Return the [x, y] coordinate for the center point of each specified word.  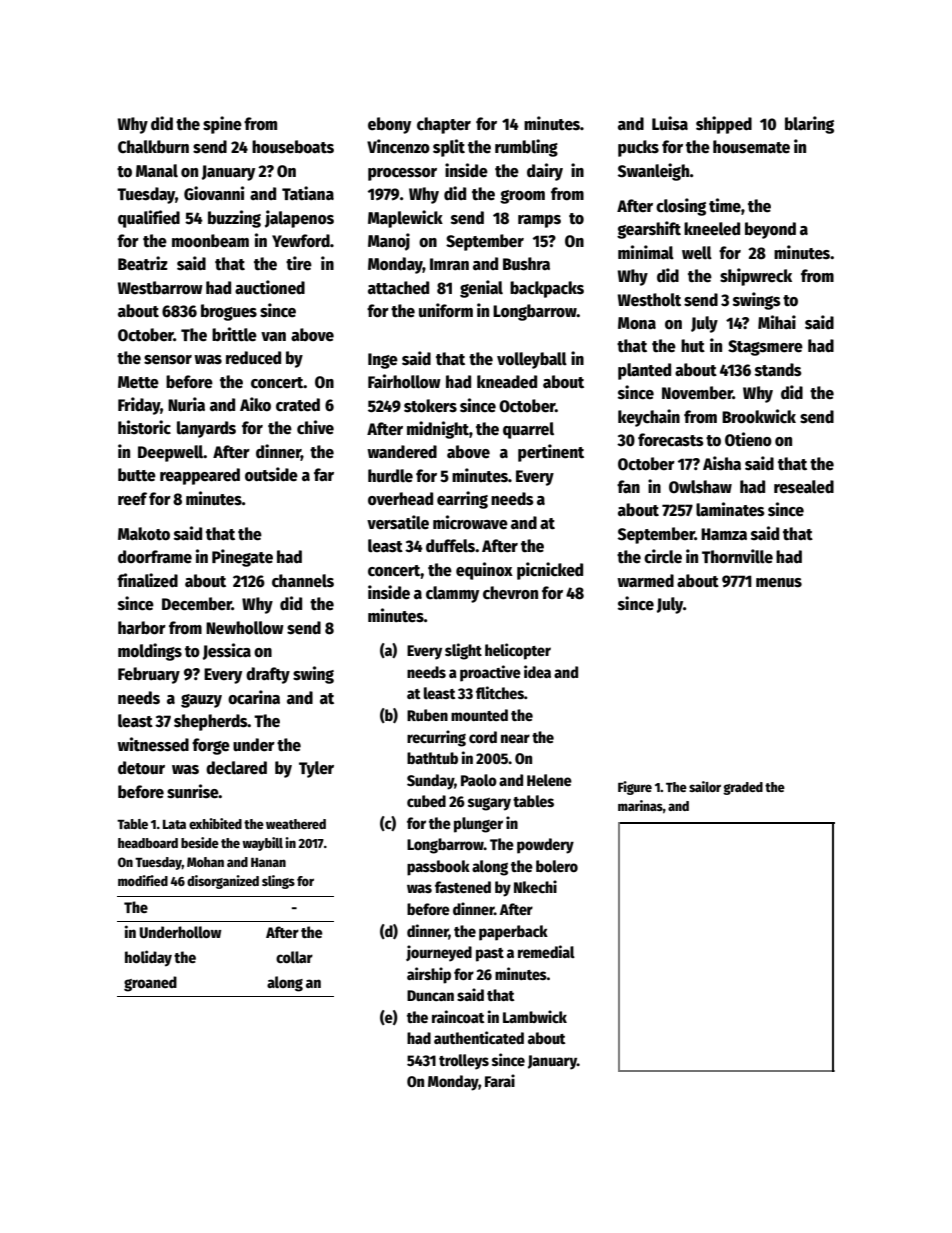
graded [743, 788]
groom [522, 197]
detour [141, 768]
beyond [770, 230]
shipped [724, 125]
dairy [545, 172]
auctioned [270, 287]
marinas [640, 805]
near [515, 738]
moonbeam [210, 241]
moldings [150, 652]
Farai [500, 1080]
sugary [489, 804]
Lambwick [535, 1016]
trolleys [464, 1062]
